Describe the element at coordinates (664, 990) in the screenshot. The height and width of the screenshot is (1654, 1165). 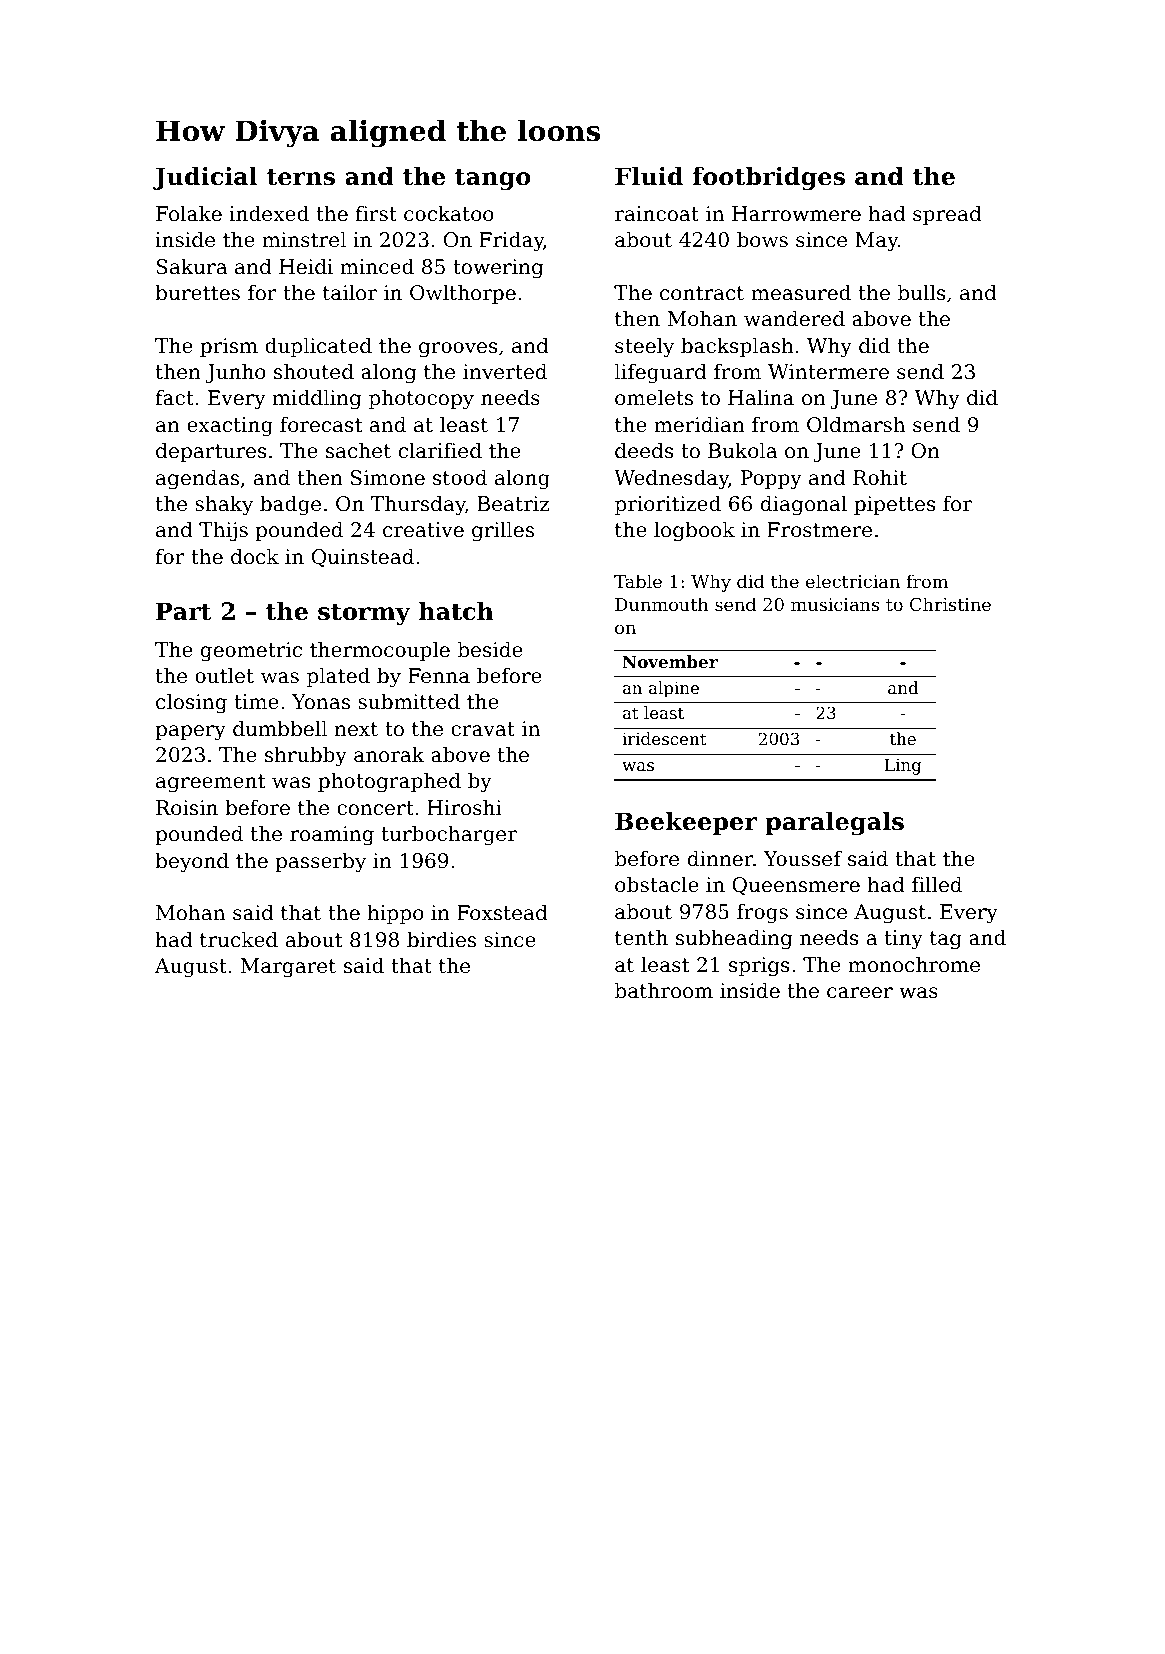
I see `bathroom` at that location.
